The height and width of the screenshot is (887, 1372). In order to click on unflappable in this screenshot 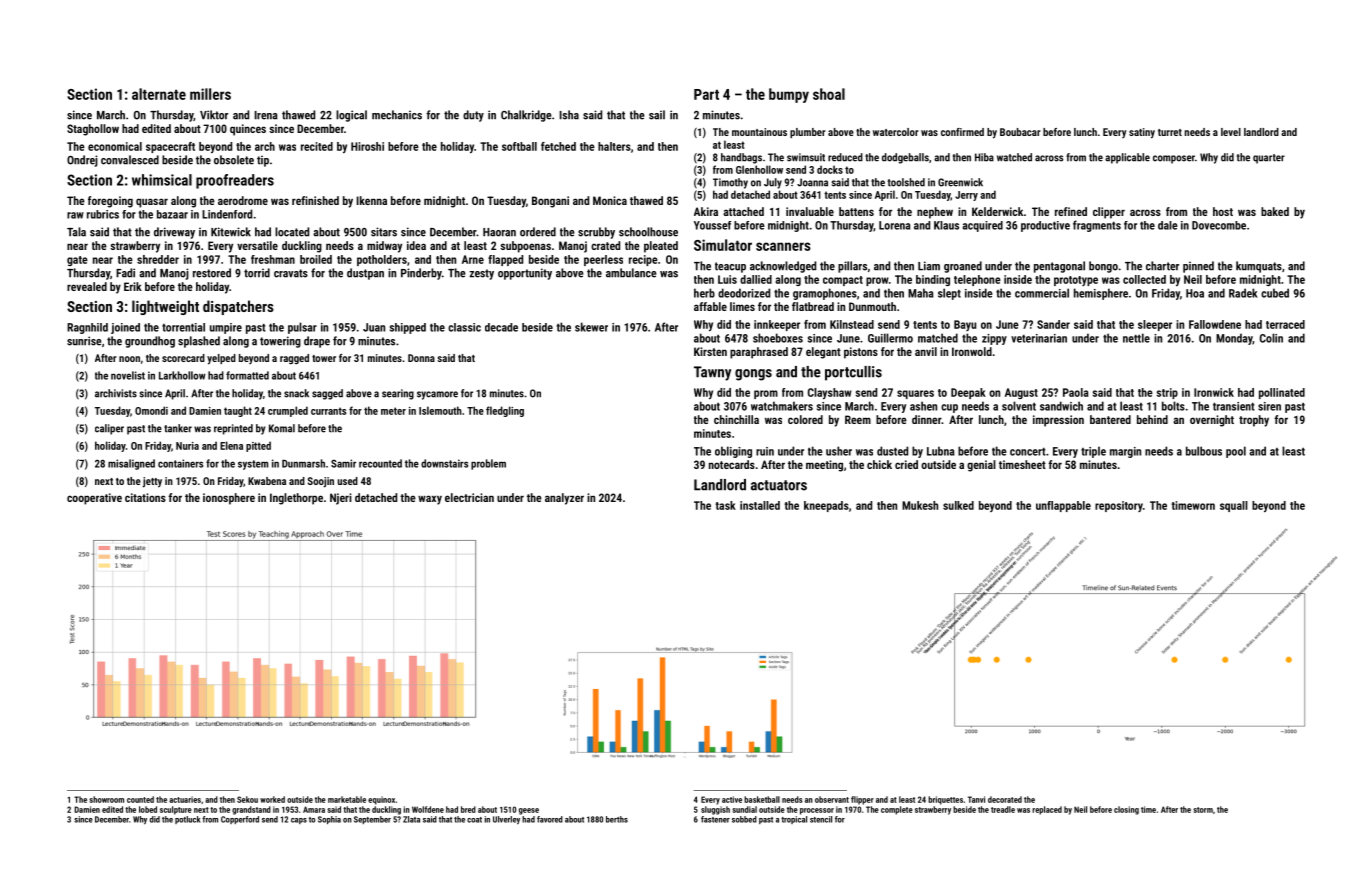, I will do `click(1063, 506)`.
